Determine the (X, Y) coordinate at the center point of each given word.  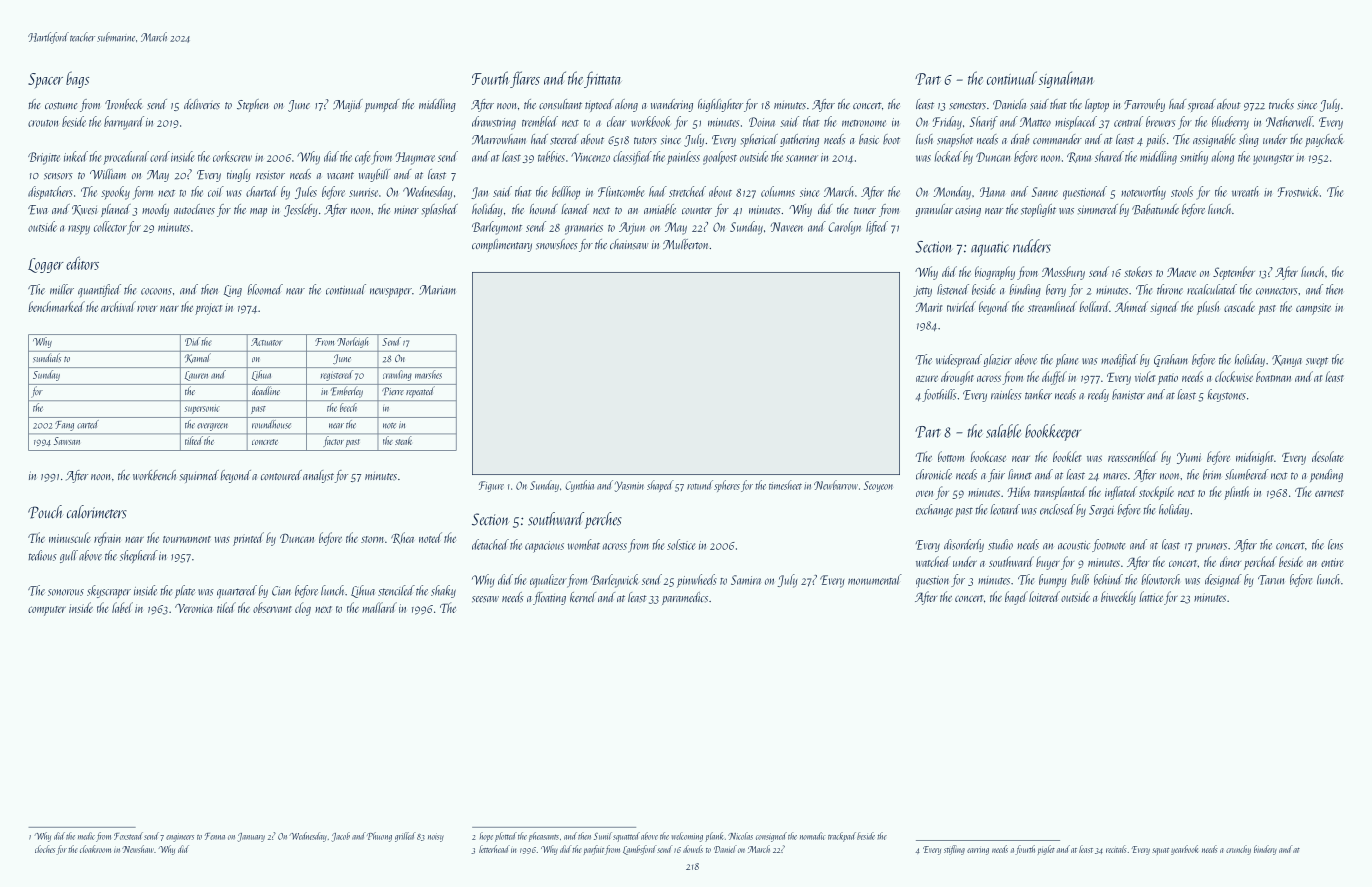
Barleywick (614, 581)
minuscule (70, 537)
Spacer (45, 80)
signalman (1066, 79)
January (251, 837)
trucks (1281, 104)
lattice (1151, 596)
